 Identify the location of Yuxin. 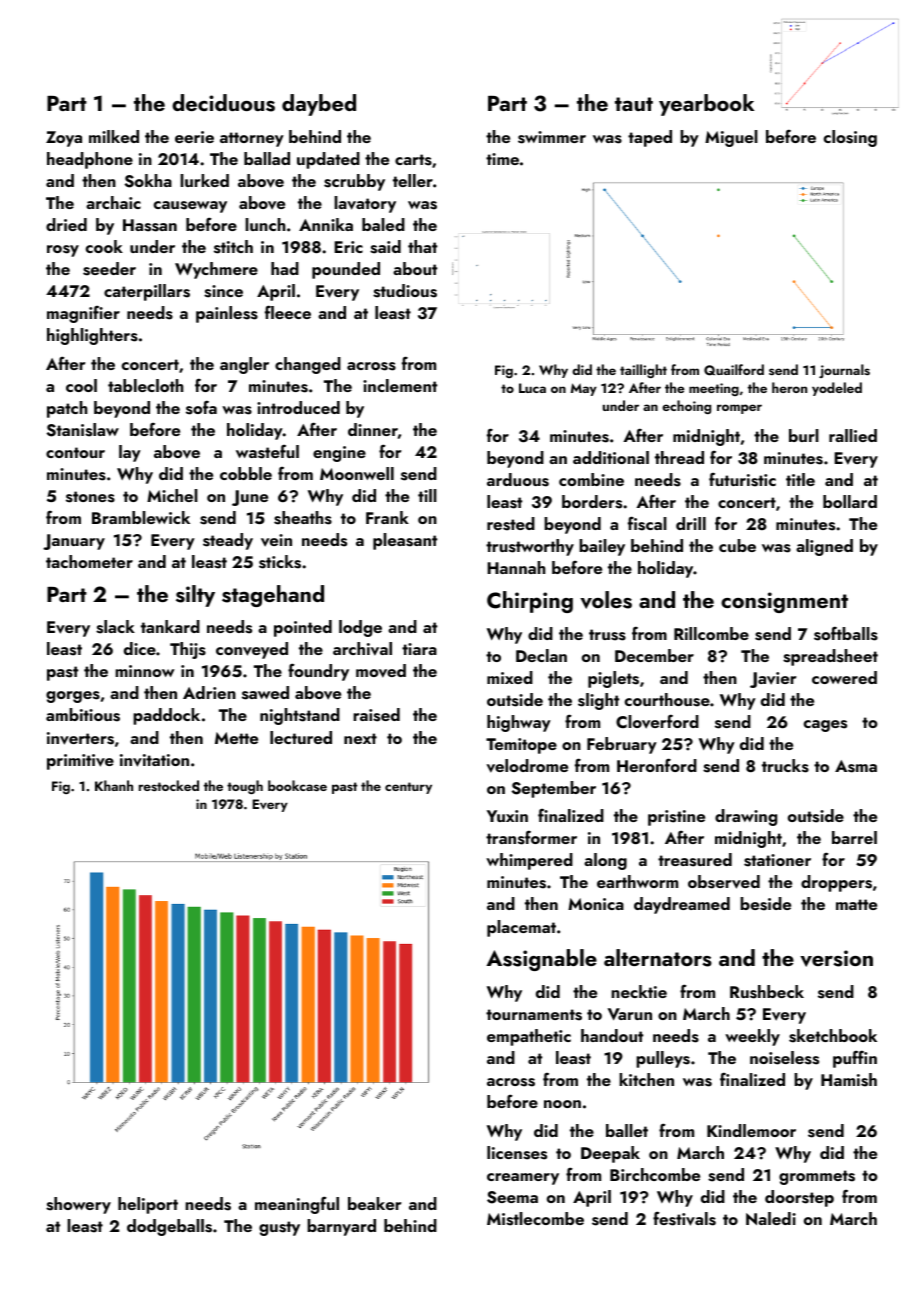
(507, 816).
